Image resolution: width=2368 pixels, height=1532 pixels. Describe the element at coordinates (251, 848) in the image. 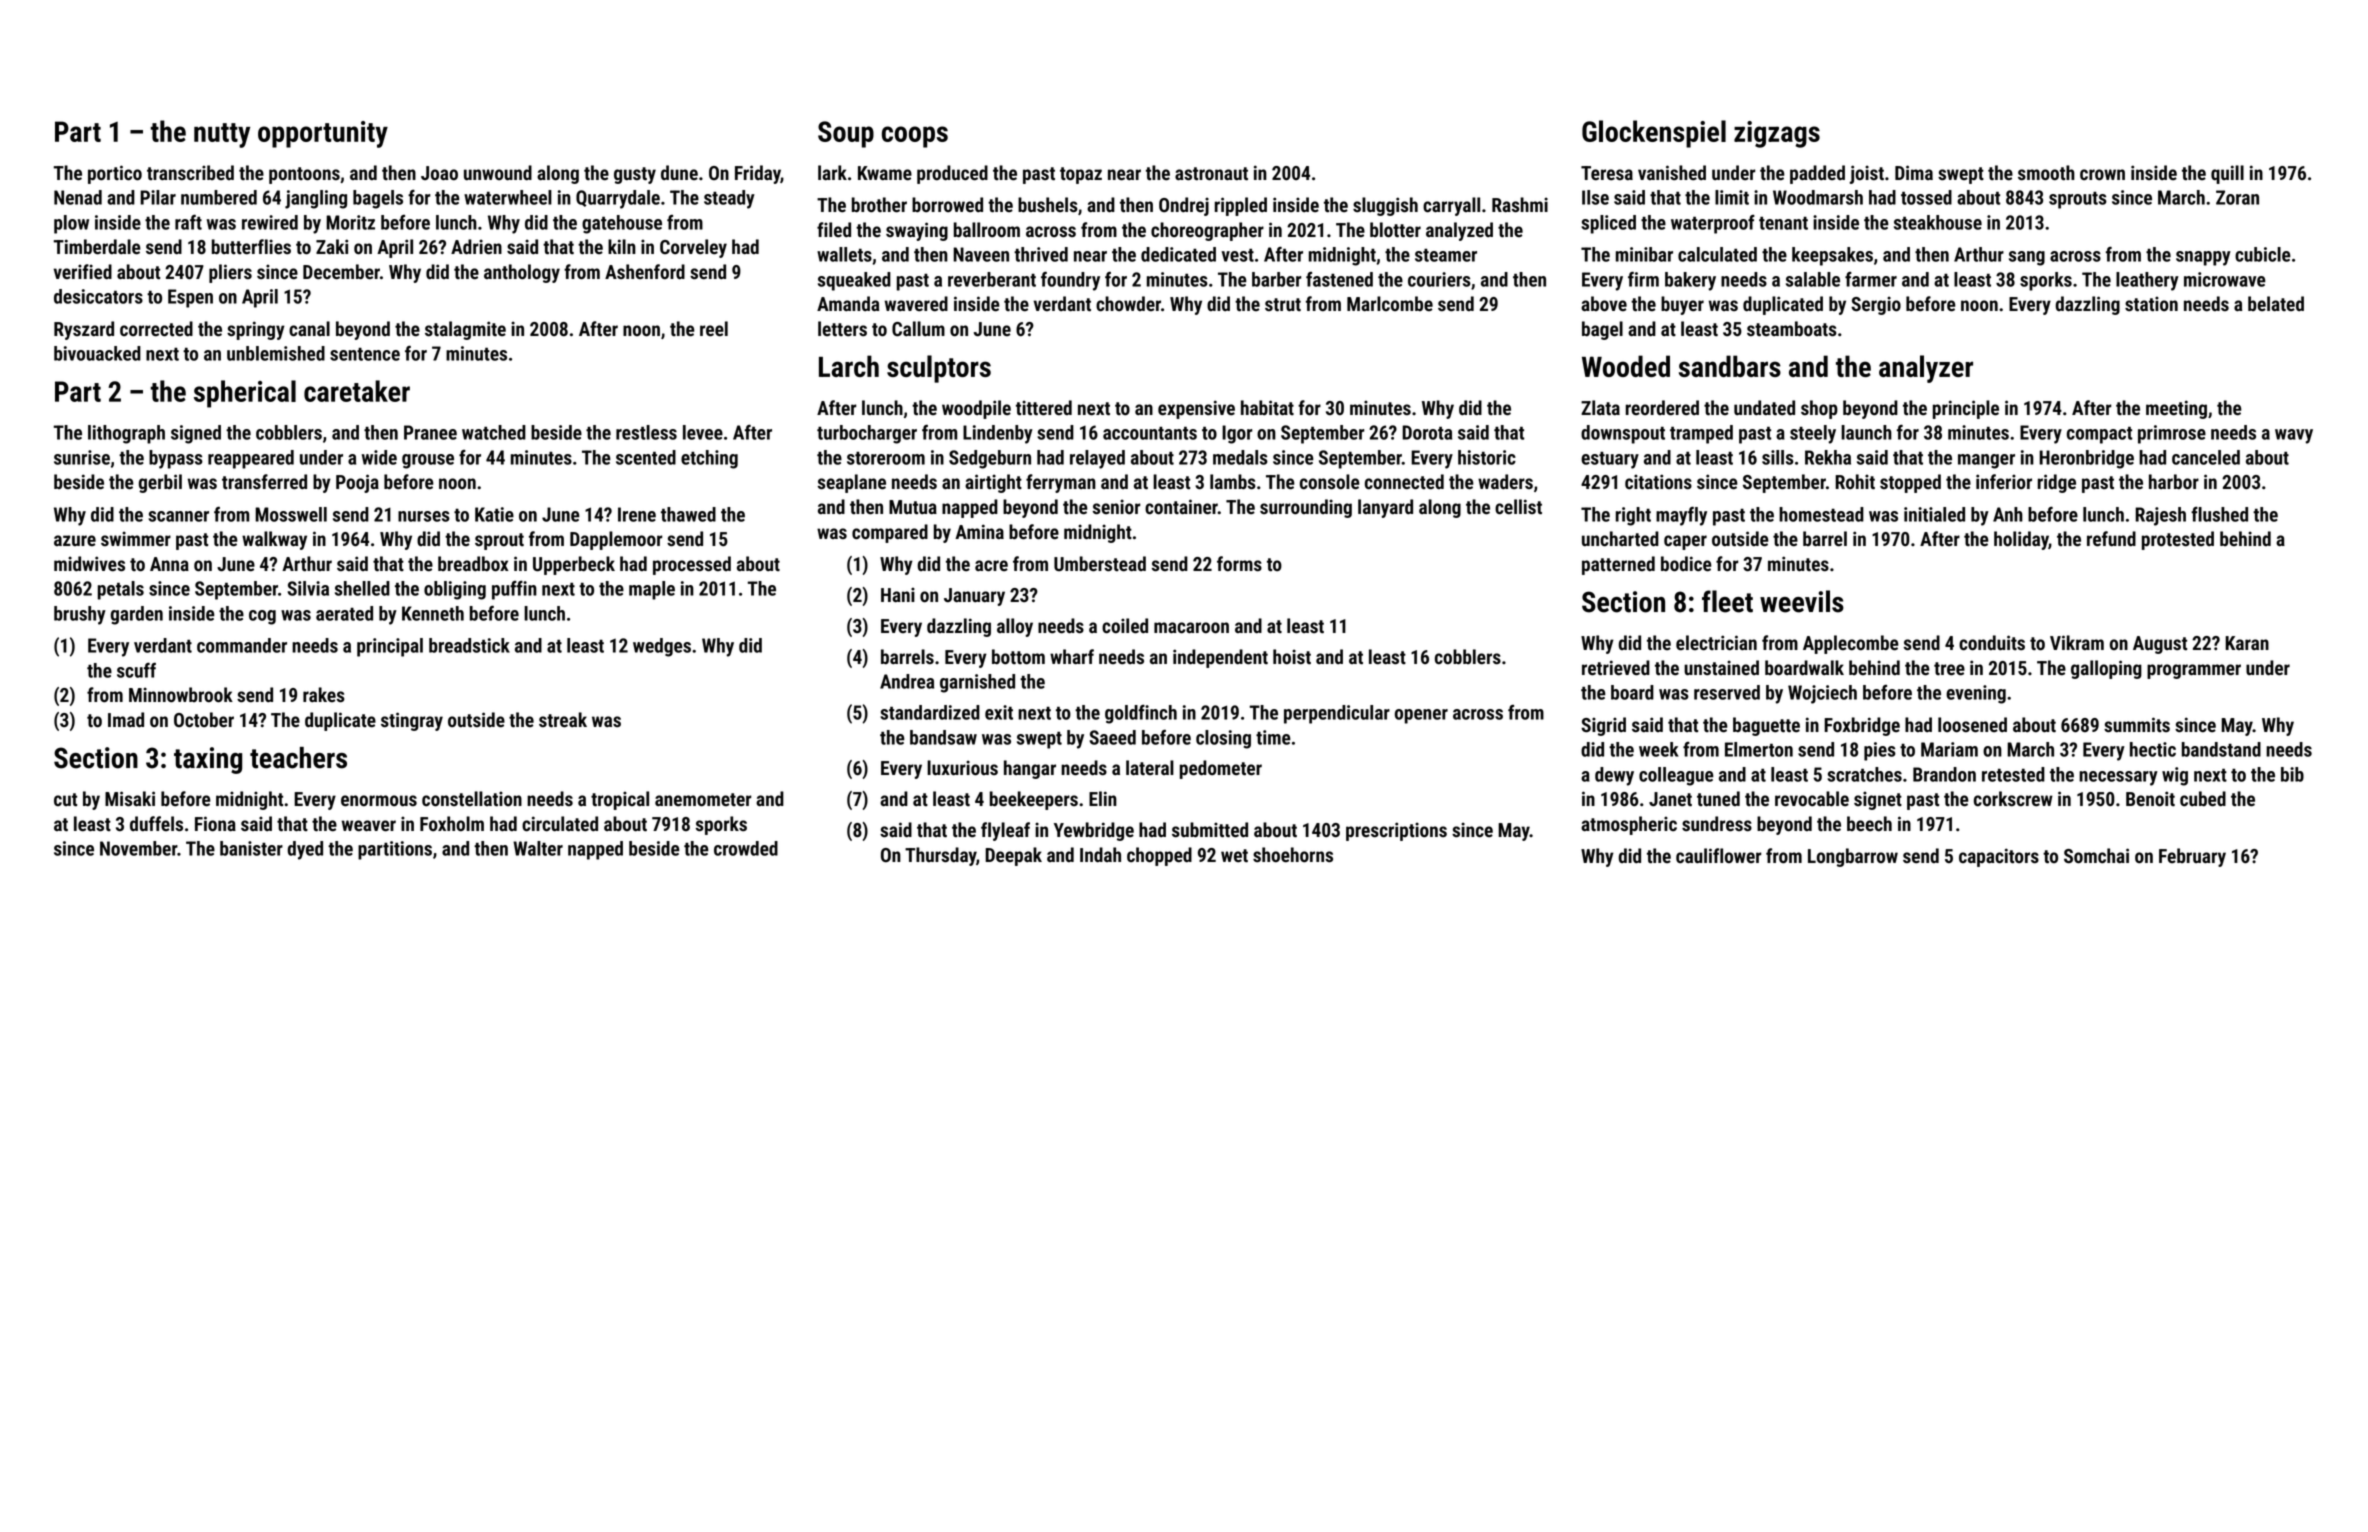

I see `banister` at that location.
